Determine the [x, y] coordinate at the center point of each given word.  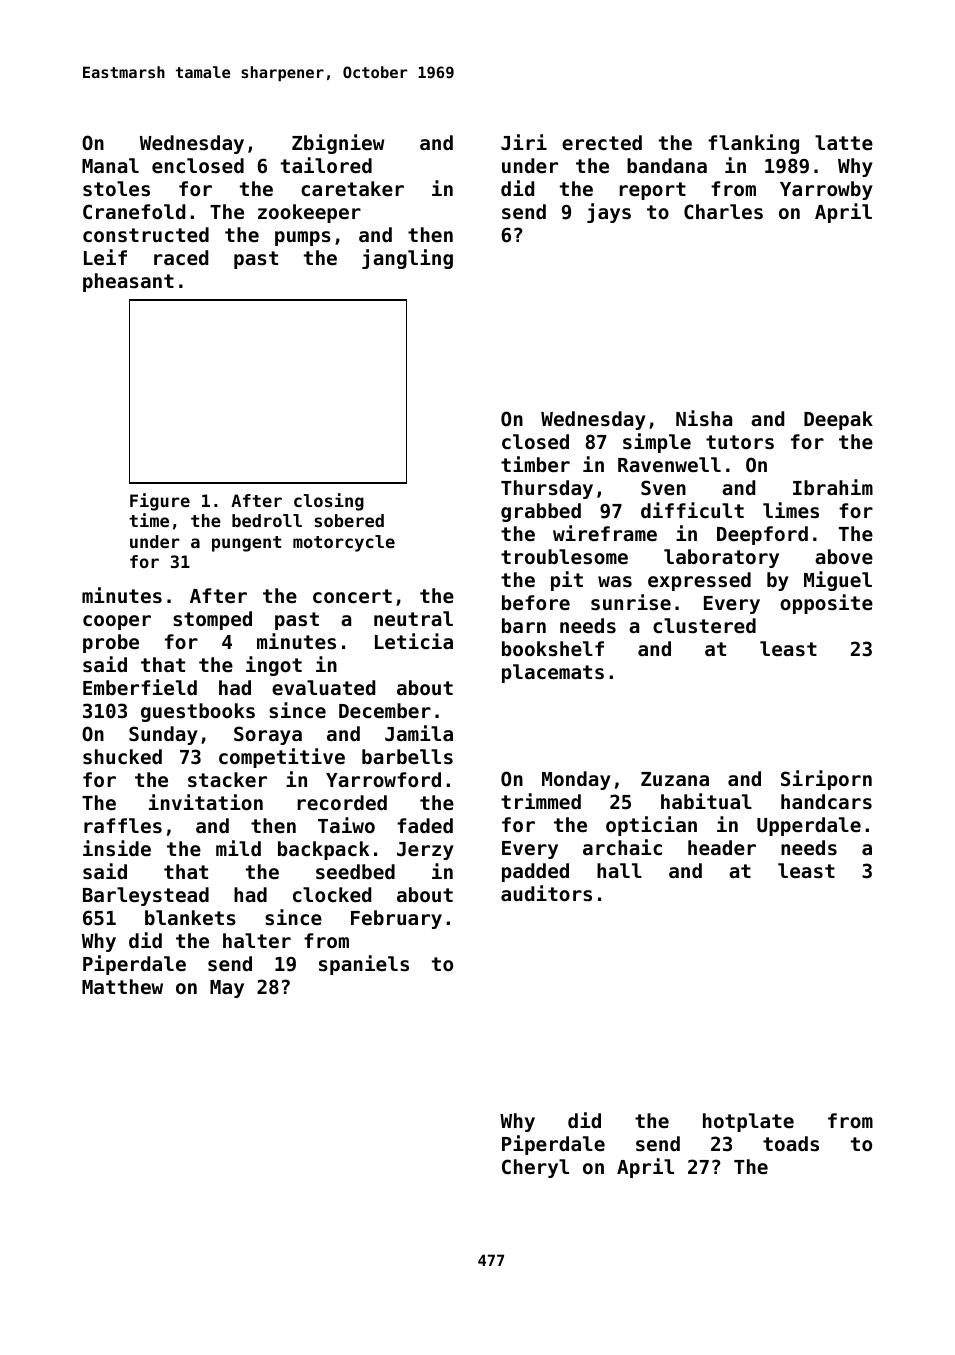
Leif [105, 257]
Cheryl [535, 1168]
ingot [274, 666]
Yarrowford [383, 779]
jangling [407, 259]
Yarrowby [826, 190]
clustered [704, 625]
